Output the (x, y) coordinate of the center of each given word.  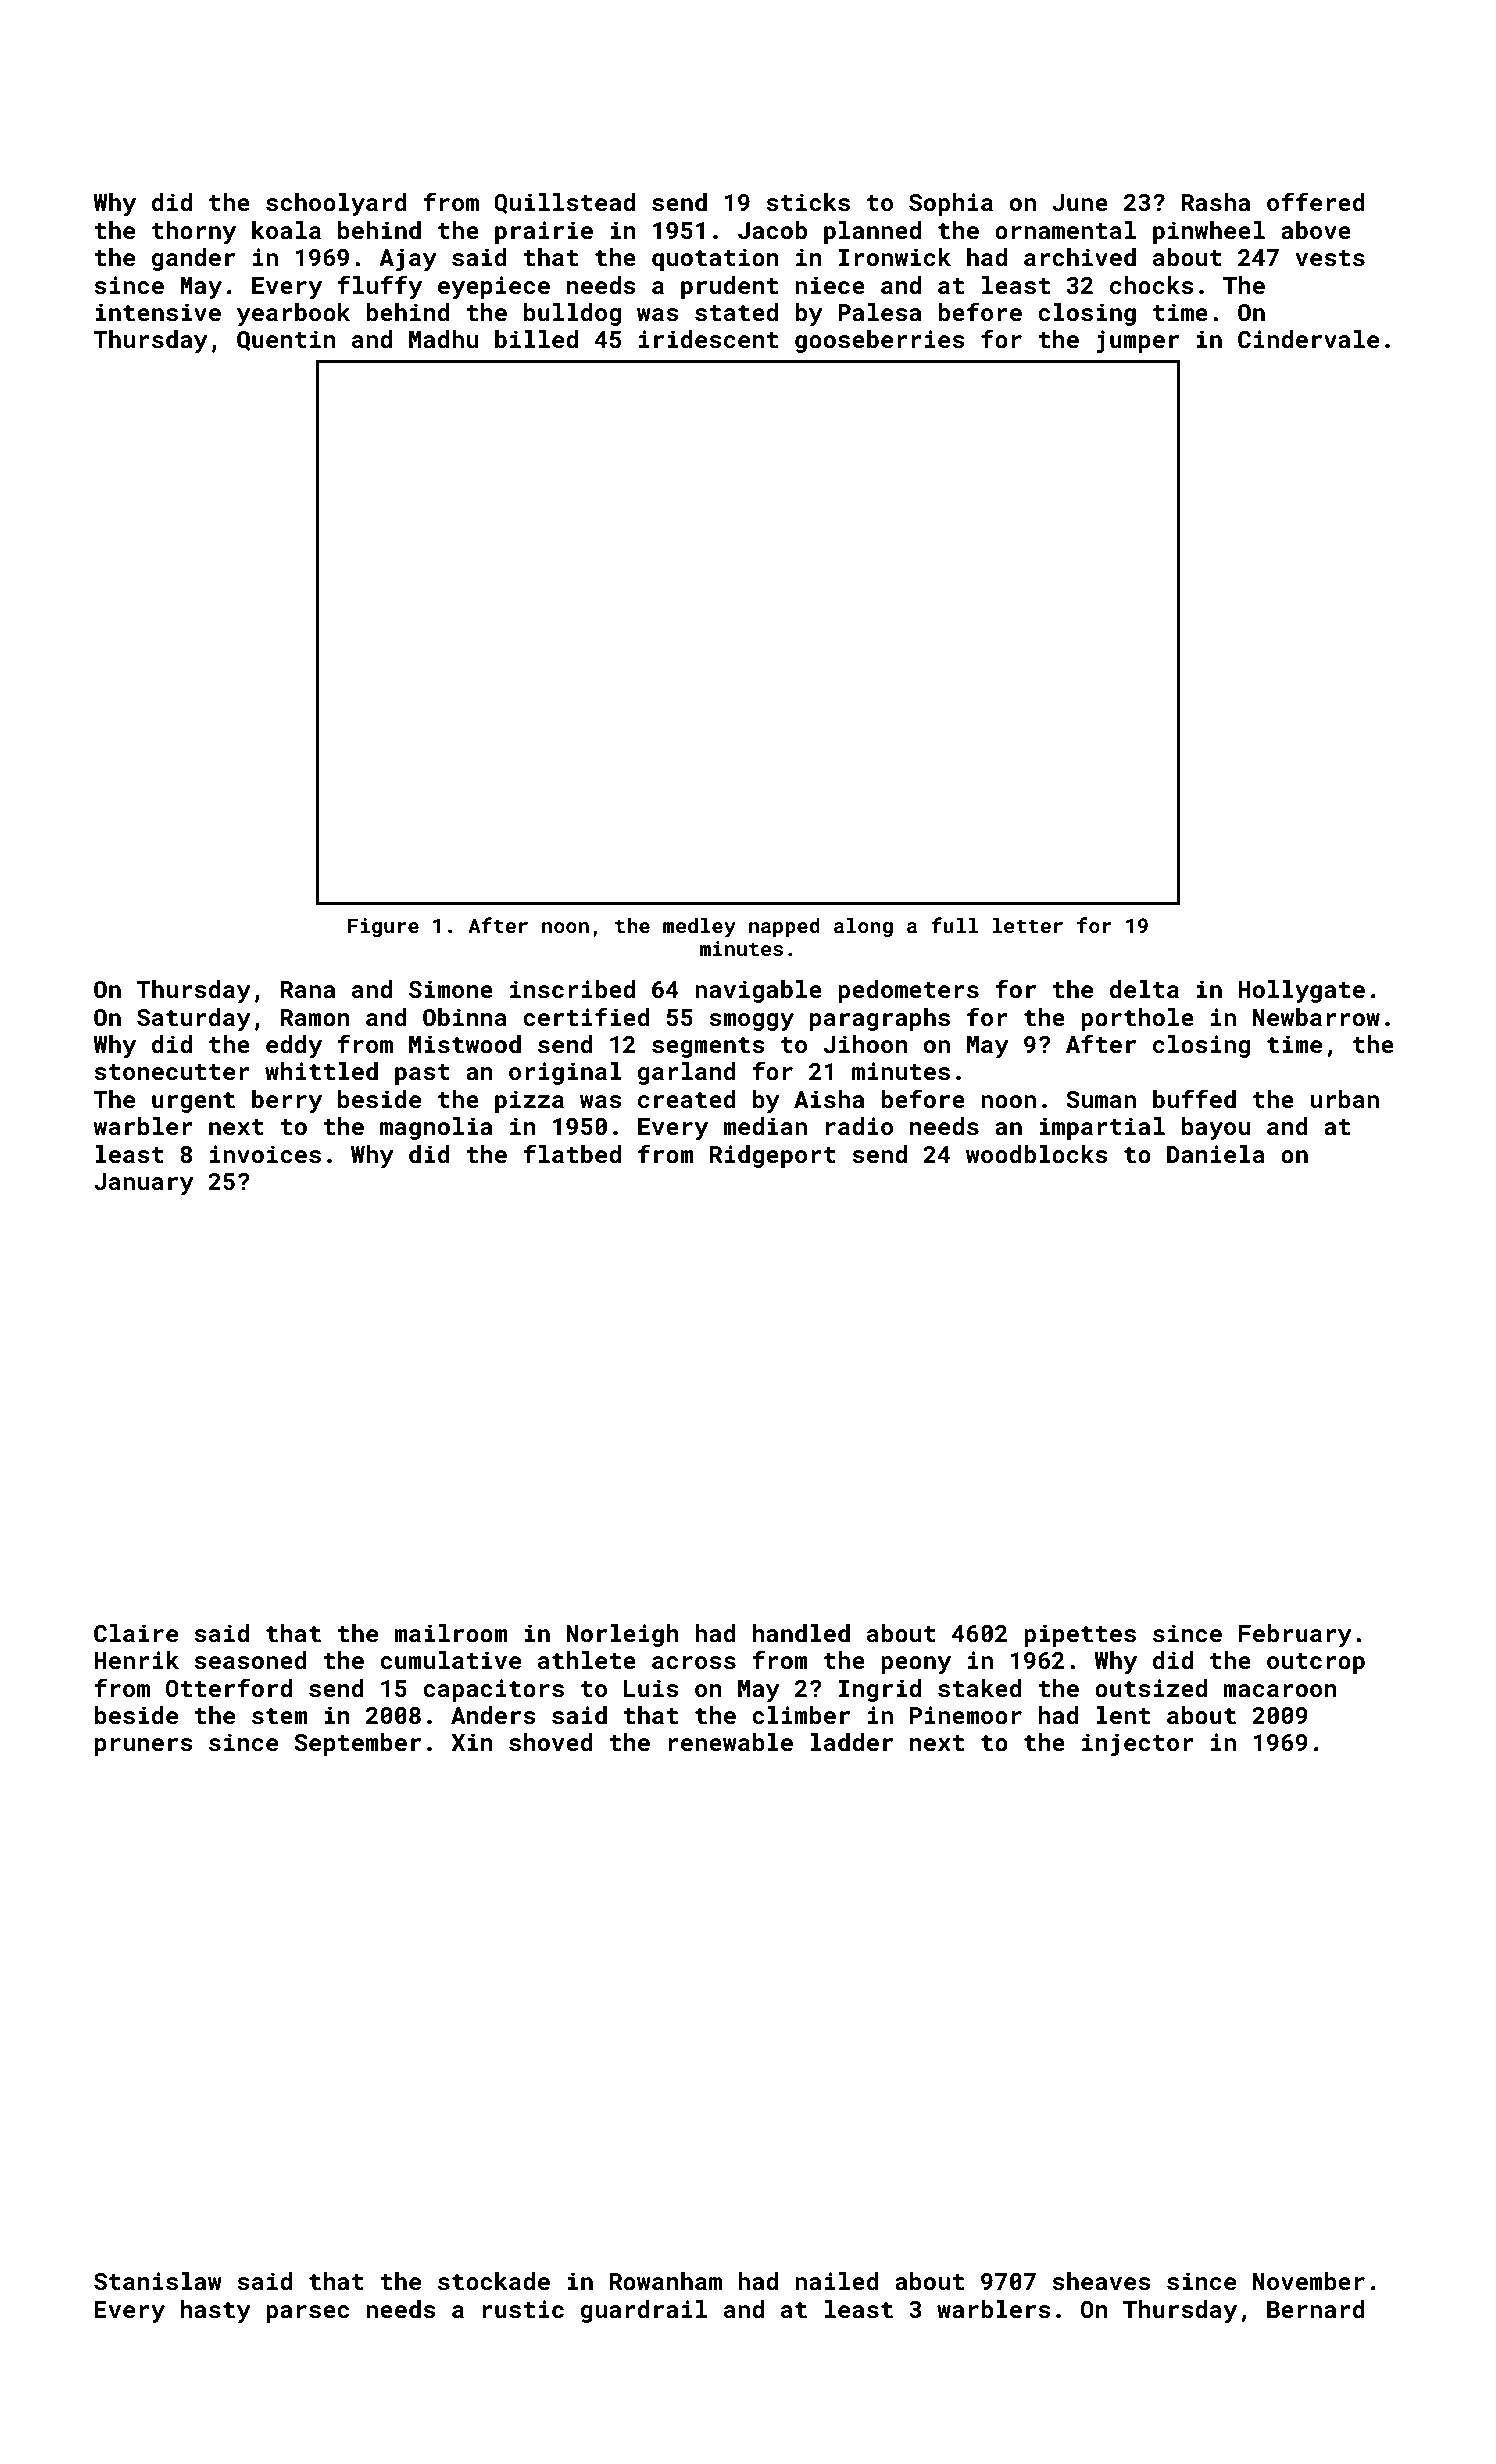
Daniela (1216, 1154)
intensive (158, 312)
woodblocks (1037, 1154)
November (1309, 2281)
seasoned (250, 1660)
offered (1316, 201)
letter (1028, 925)
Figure (383, 927)
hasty (216, 2311)
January (144, 1184)
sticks (808, 202)
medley (699, 928)
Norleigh (622, 1635)
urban (1344, 1099)
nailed (837, 2281)
